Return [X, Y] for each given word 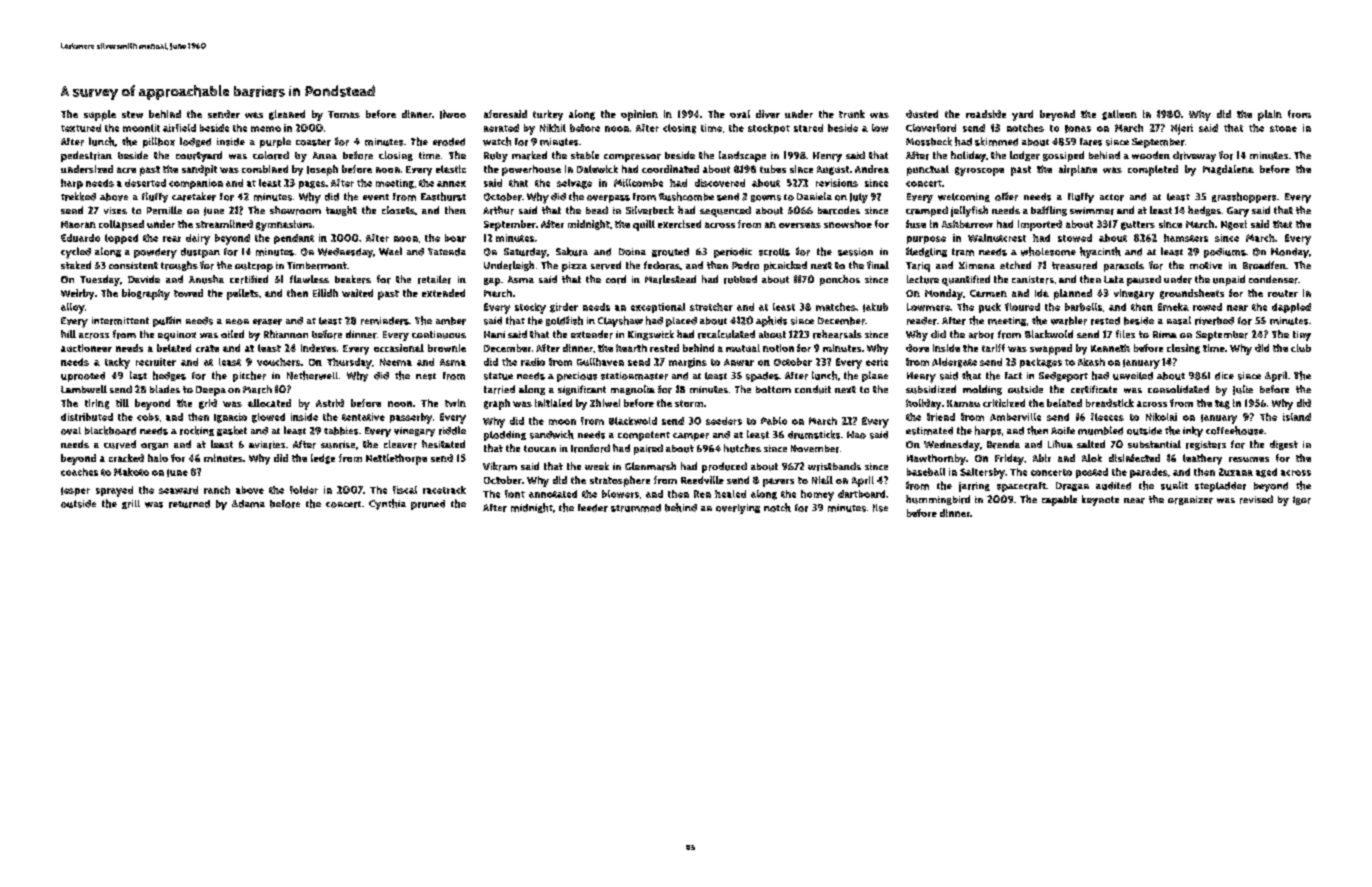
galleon [1119, 115]
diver [768, 114]
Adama [248, 504]
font [515, 494]
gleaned [287, 115]
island [1297, 417]
